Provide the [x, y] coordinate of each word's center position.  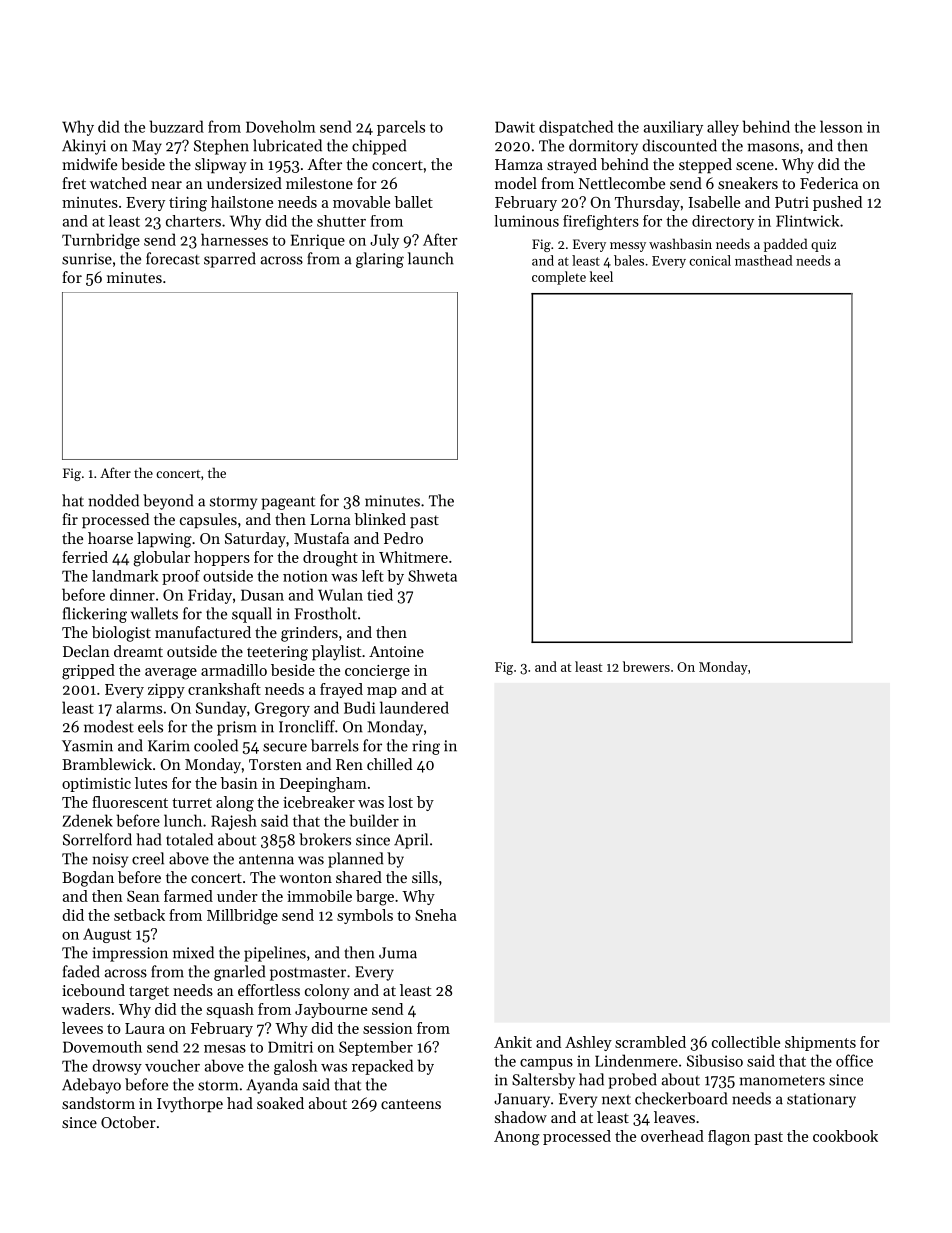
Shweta [432, 576]
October [128, 1122]
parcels [401, 128]
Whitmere [413, 557]
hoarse [110, 538]
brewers [646, 666]
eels [150, 726]
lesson [841, 126]
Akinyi [84, 147]
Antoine [396, 651]
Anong [517, 1138]
